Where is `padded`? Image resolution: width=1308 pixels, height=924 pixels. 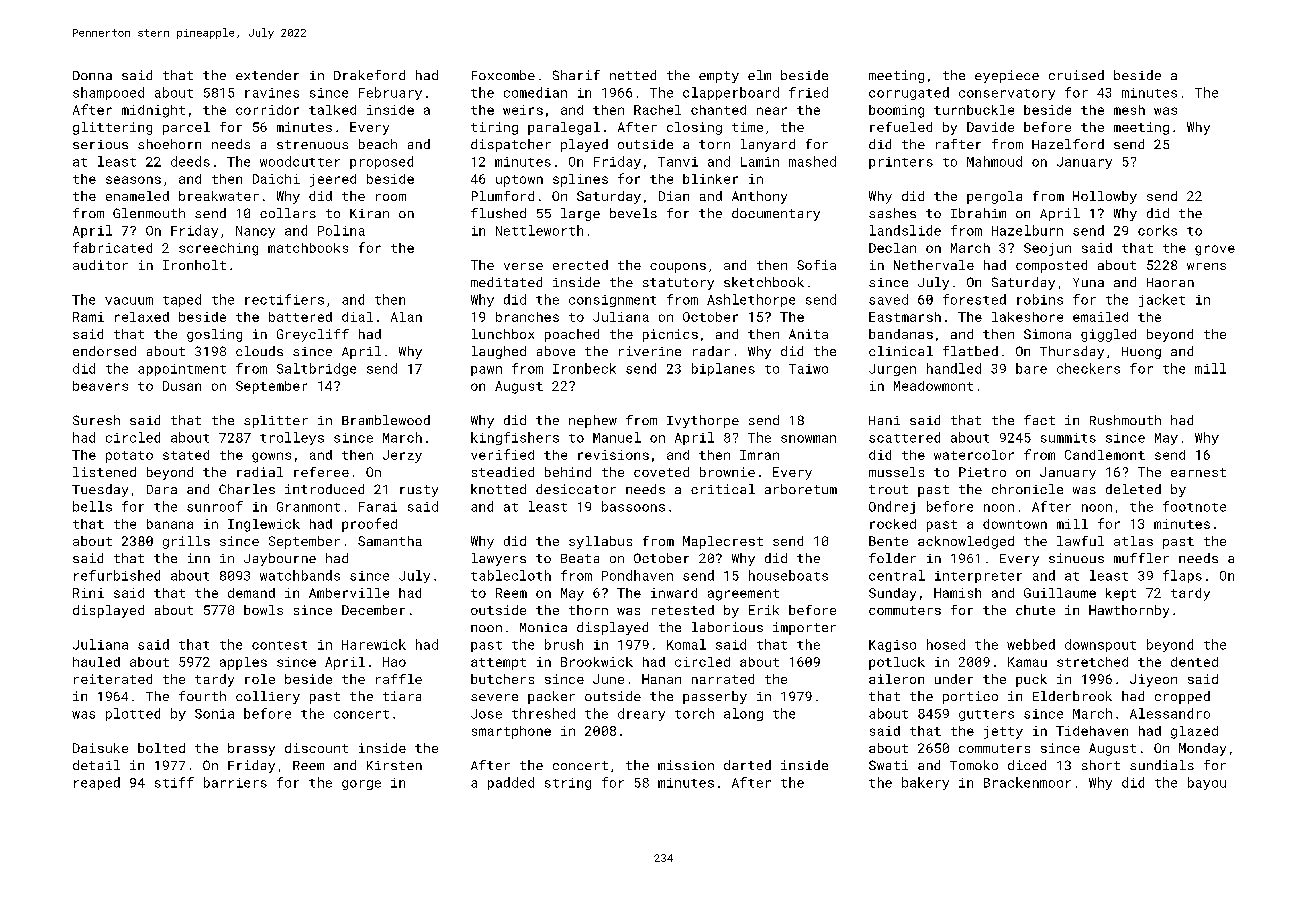
padded is located at coordinates (511, 783).
